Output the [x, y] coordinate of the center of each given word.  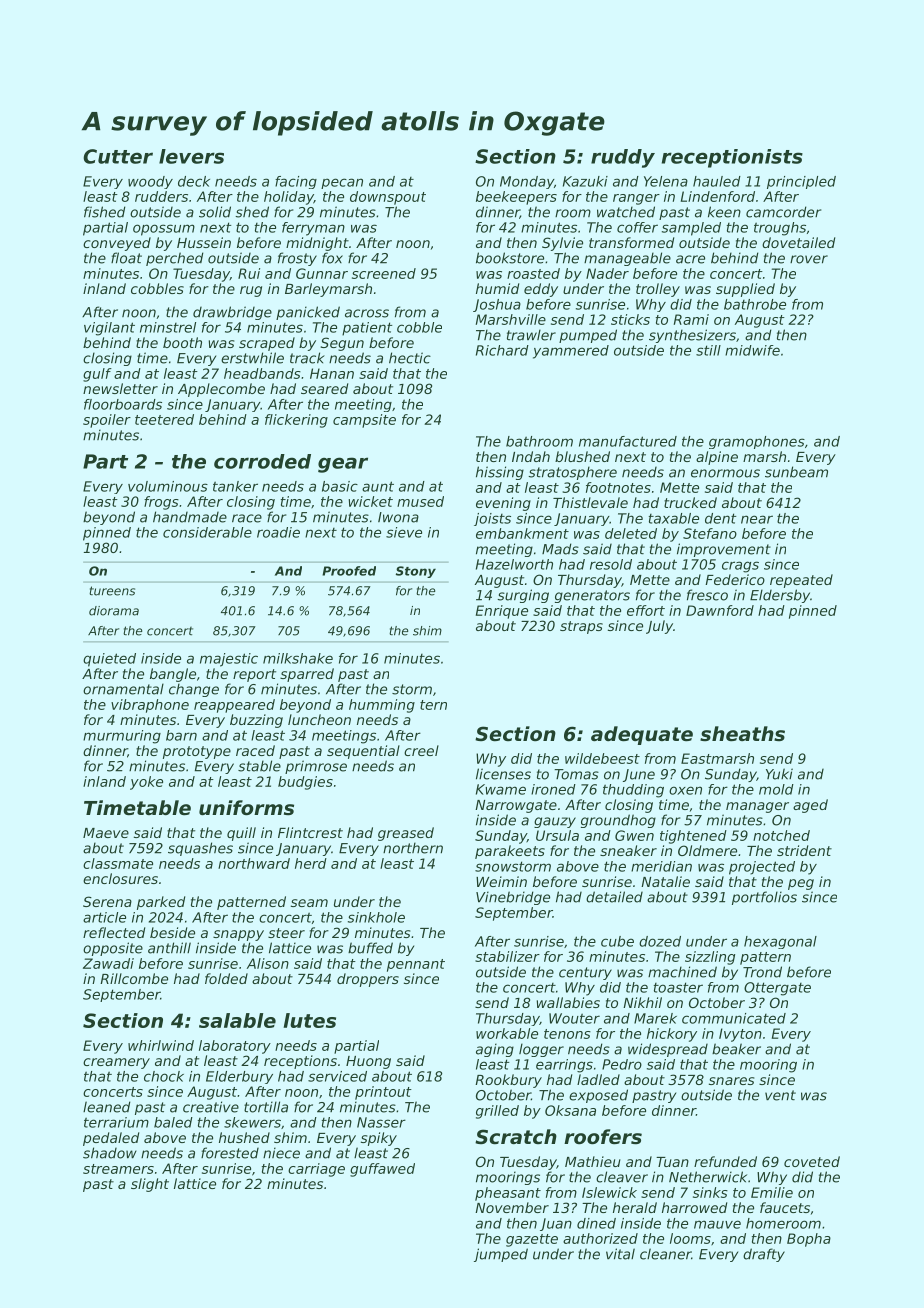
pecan [342, 183]
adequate [642, 735]
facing [296, 182]
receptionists [732, 158]
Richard [502, 350]
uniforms [246, 807]
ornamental [123, 689]
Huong [368, 1062]
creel [421, 750]
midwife [752, 350]
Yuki [779, 774]
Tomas [576, 774]
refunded [725, 1161]
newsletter [120, 388]
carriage [316, 1170]
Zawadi [108, 963]
